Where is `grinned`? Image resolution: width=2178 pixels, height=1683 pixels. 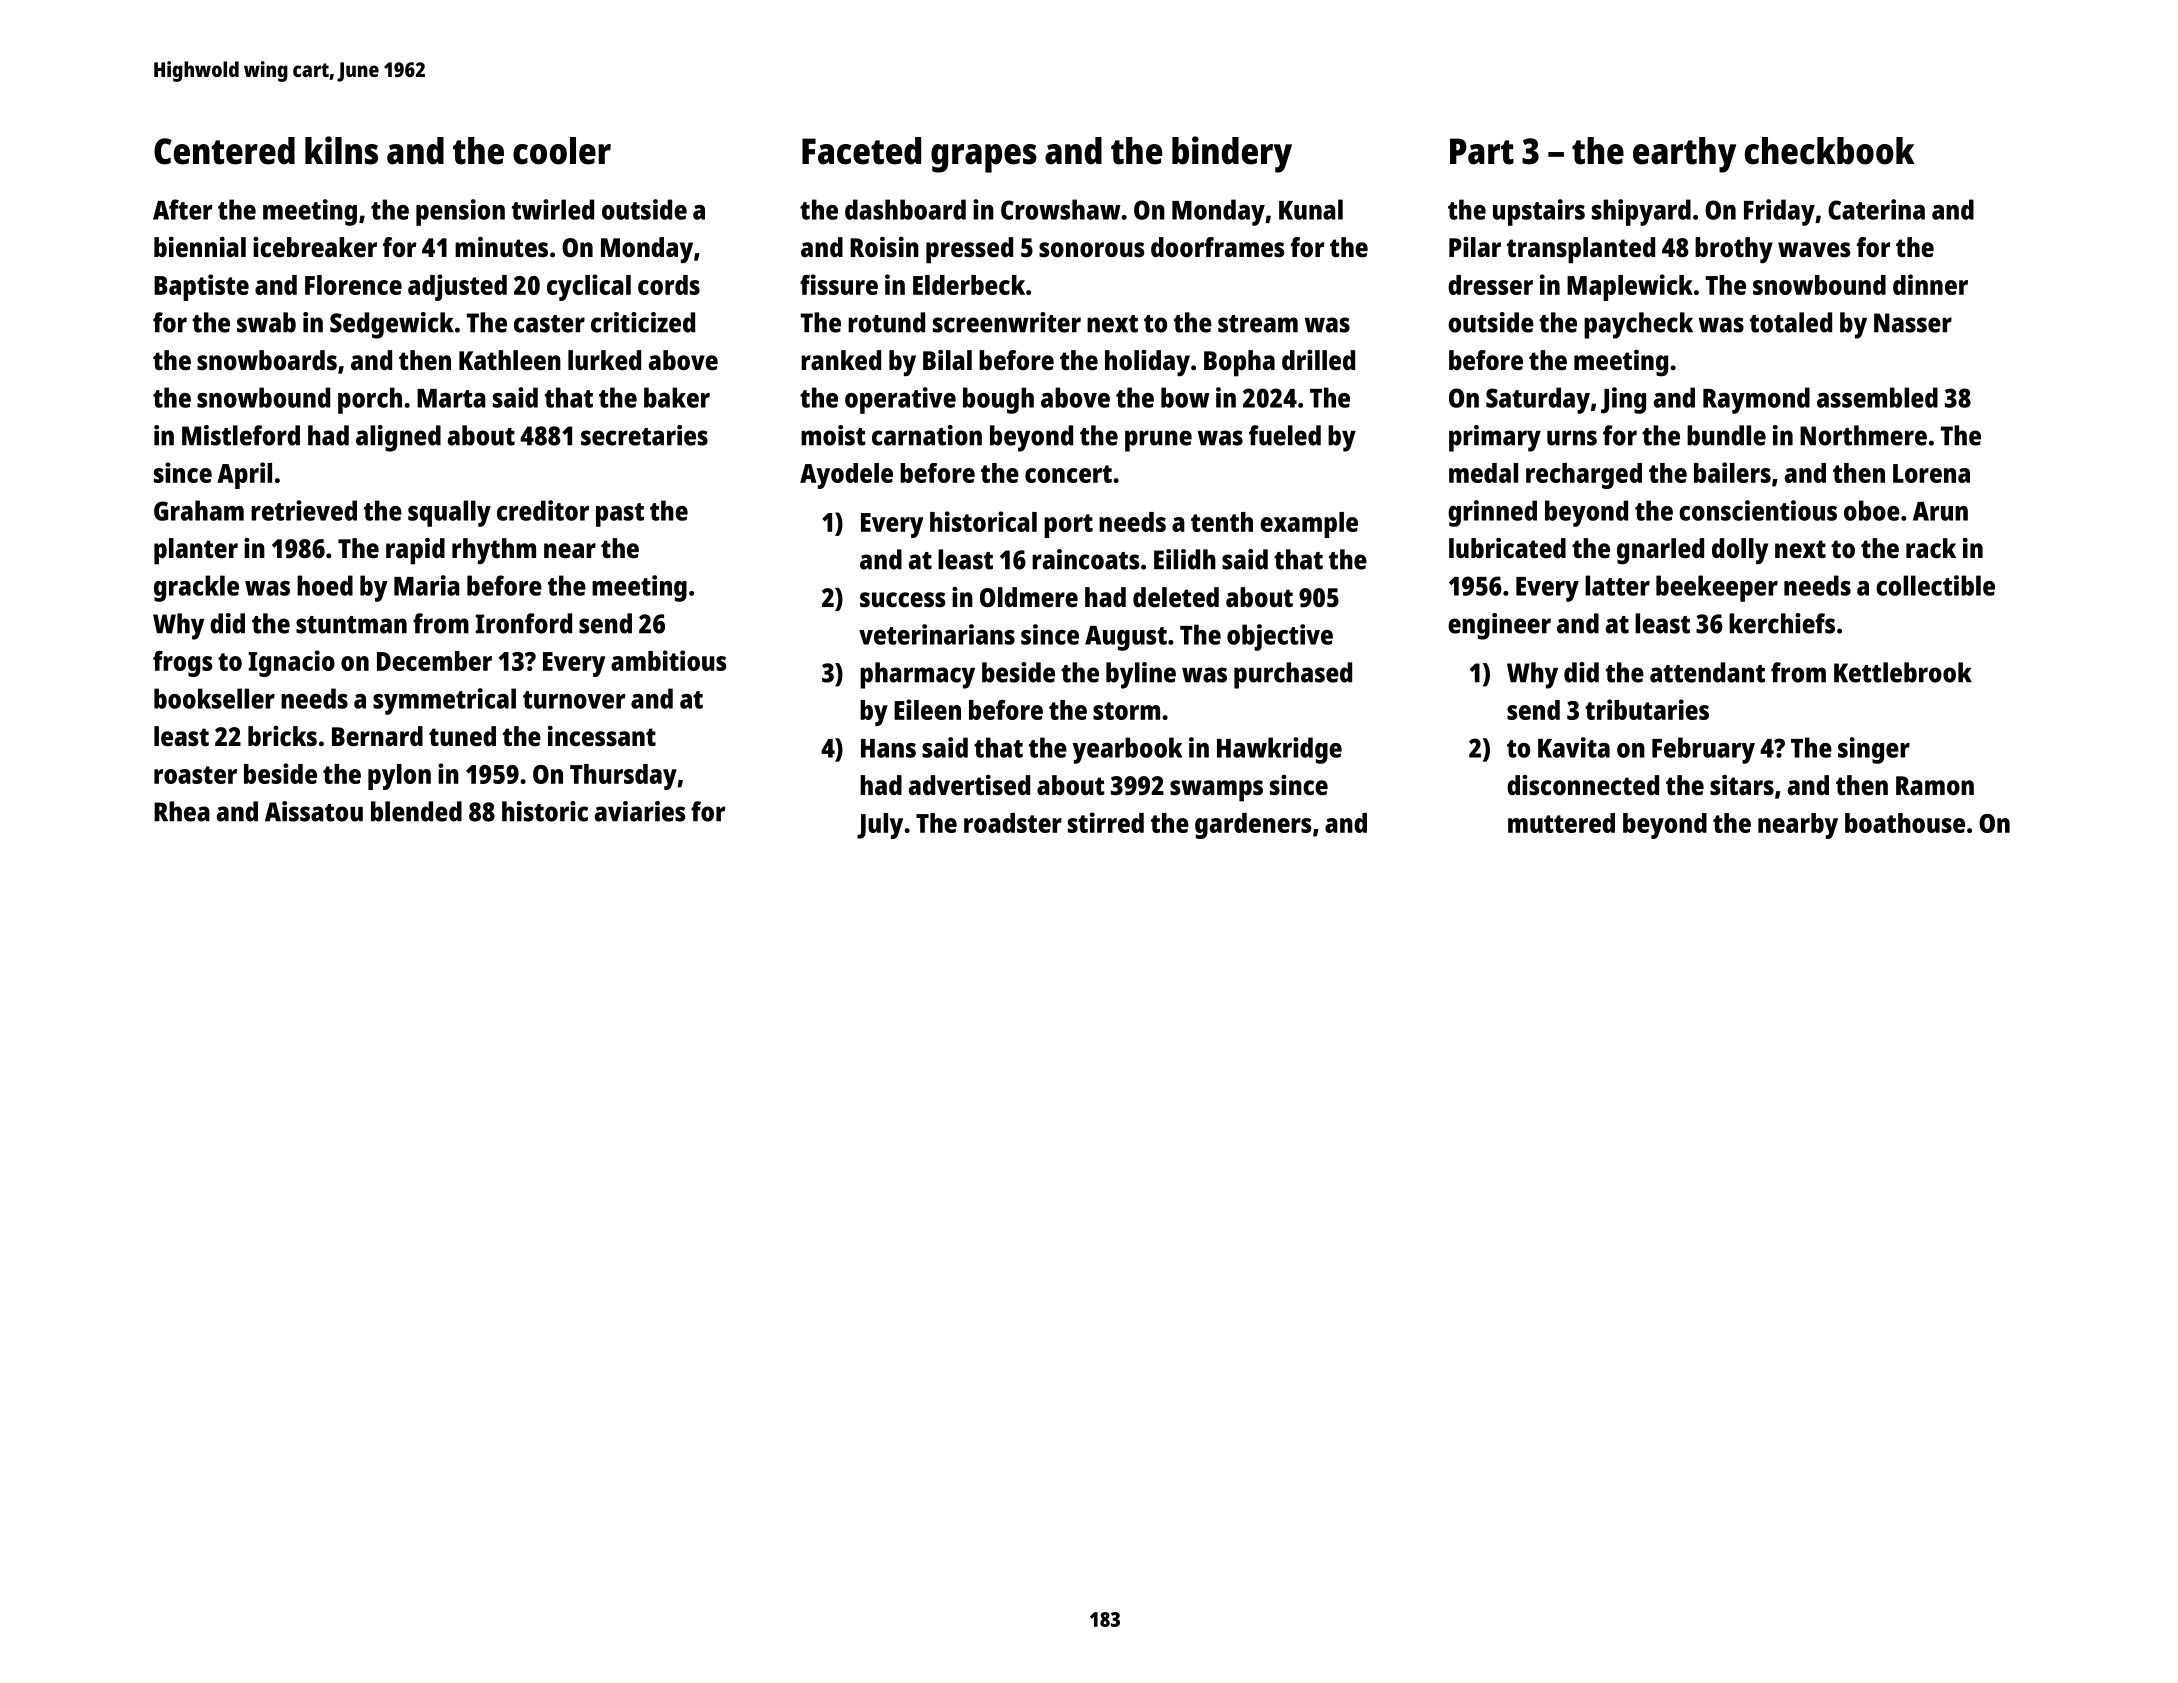
grinned is located at coordinates (1492, 513).
